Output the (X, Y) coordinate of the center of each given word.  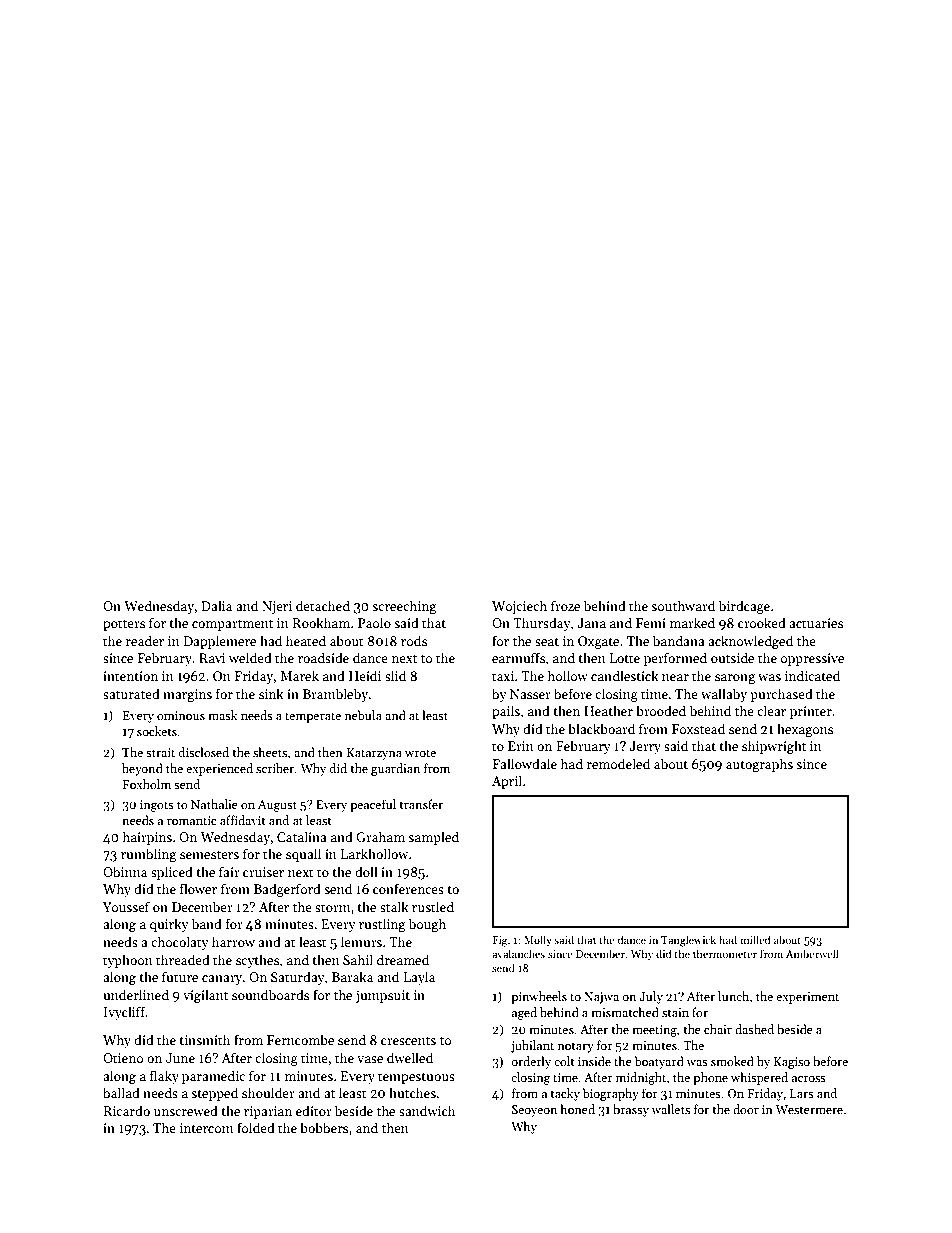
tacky (565, 1094)
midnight (641, 1078)
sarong (735, 679)
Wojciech (519, 607)
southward (683, 605)
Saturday (298, 978)
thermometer (725, 953)
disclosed (204, 752)
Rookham (321, 622)
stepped (214, 1094)
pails (506, 712)
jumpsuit (383, 996)
